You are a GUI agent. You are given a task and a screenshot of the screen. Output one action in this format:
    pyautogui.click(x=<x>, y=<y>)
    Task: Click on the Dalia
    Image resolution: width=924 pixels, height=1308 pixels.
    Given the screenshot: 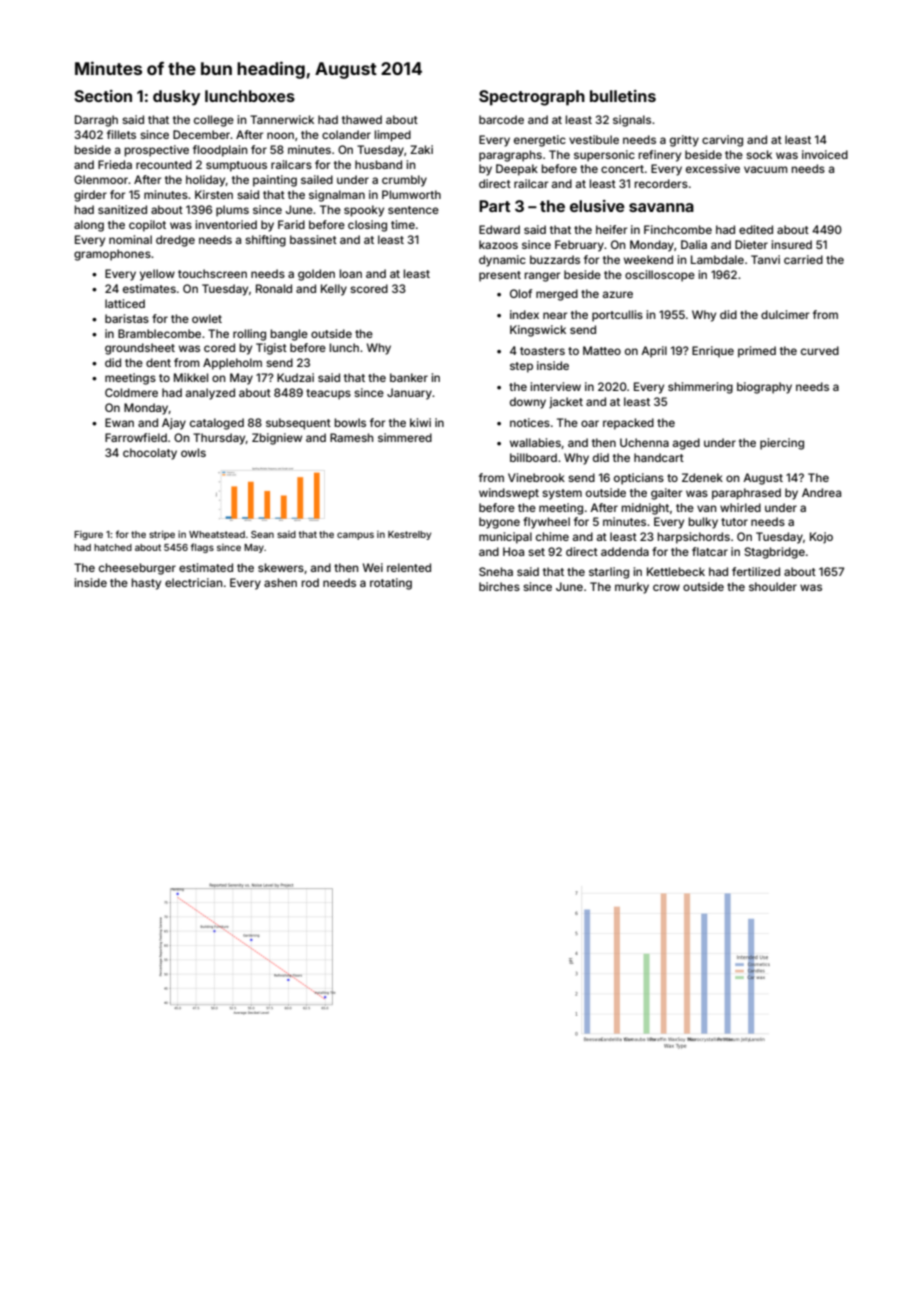 What is the action you would take?
    pyautogui.click(x=694, y=244)
